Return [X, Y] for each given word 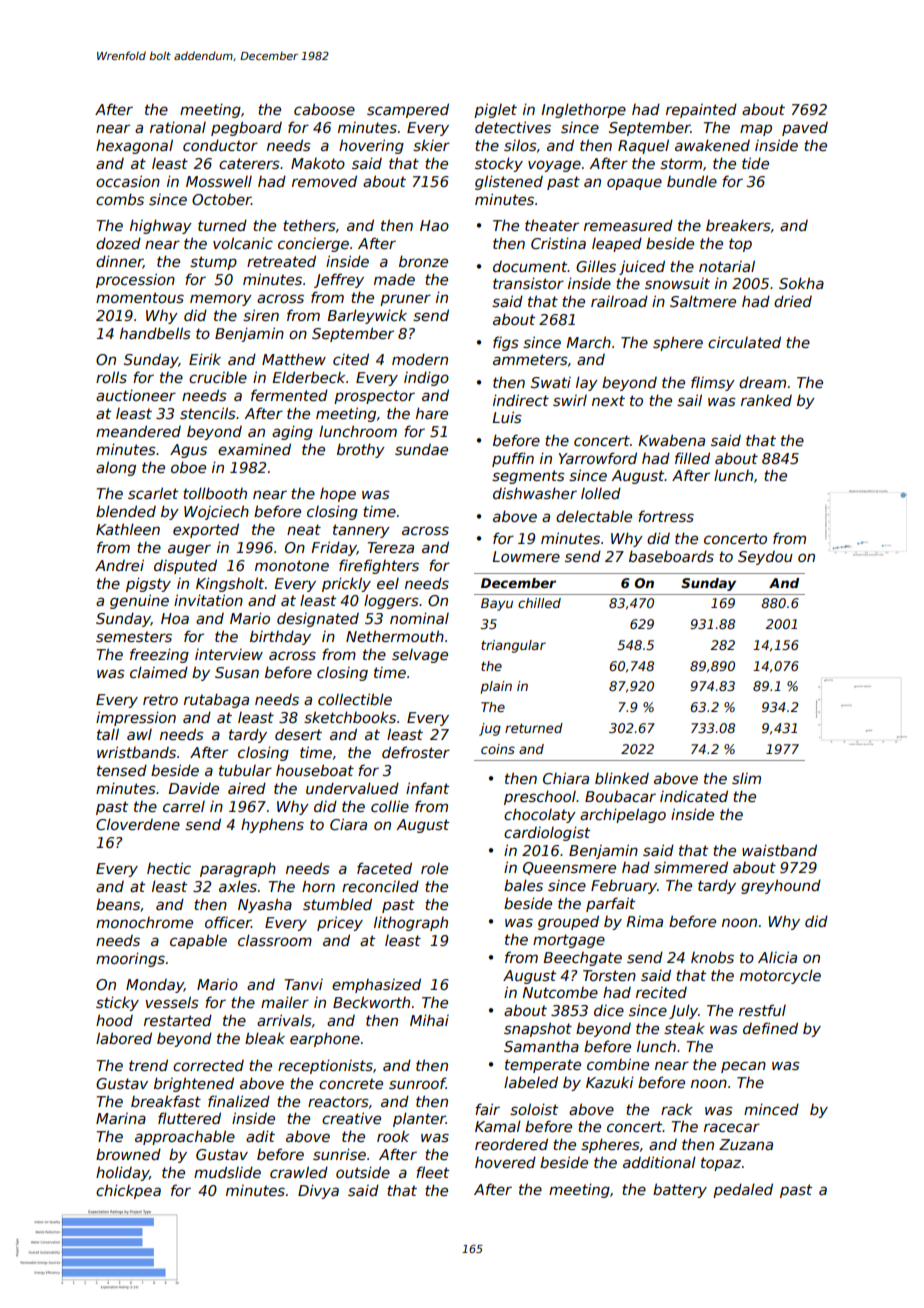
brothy [361, 450]
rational [178, 127]
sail [689, 400]
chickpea [128, 1191]
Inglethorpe [583, 110]
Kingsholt [230, 584]
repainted [701, 110]
